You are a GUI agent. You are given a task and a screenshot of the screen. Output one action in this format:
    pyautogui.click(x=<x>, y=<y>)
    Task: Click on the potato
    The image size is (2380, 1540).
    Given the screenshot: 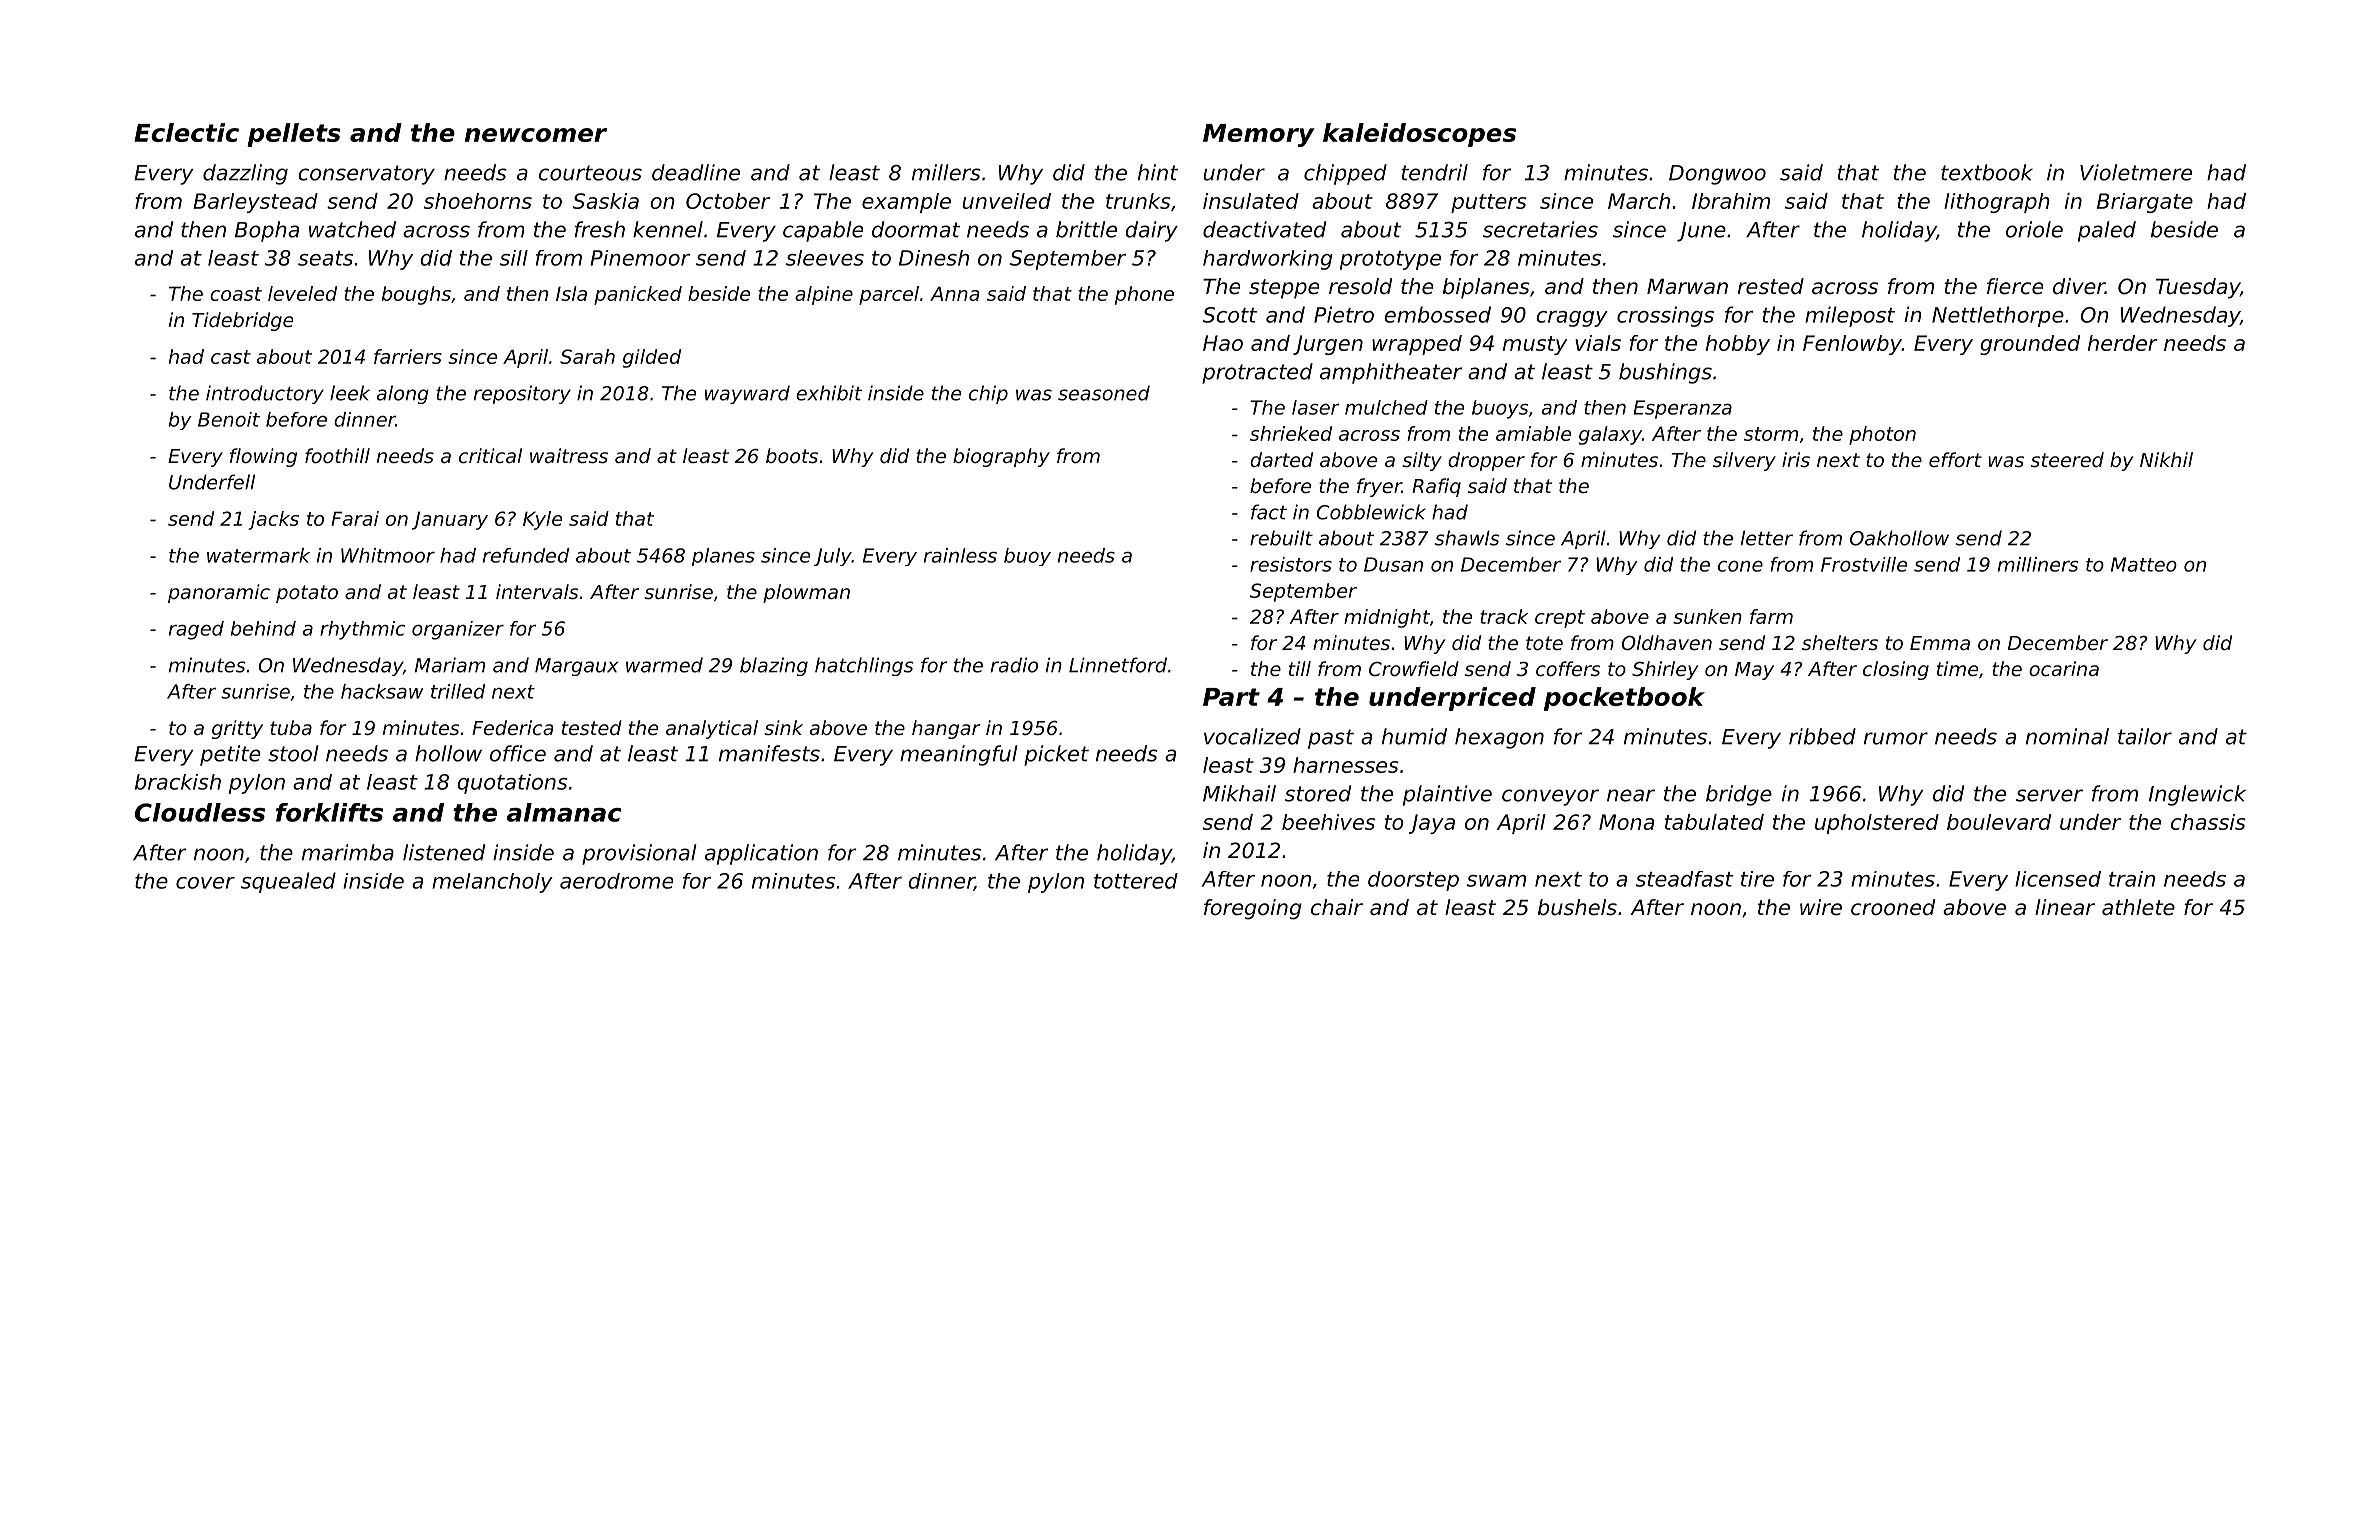 What is the action you would take?
    pyautogui.click(x=307, y=594)
